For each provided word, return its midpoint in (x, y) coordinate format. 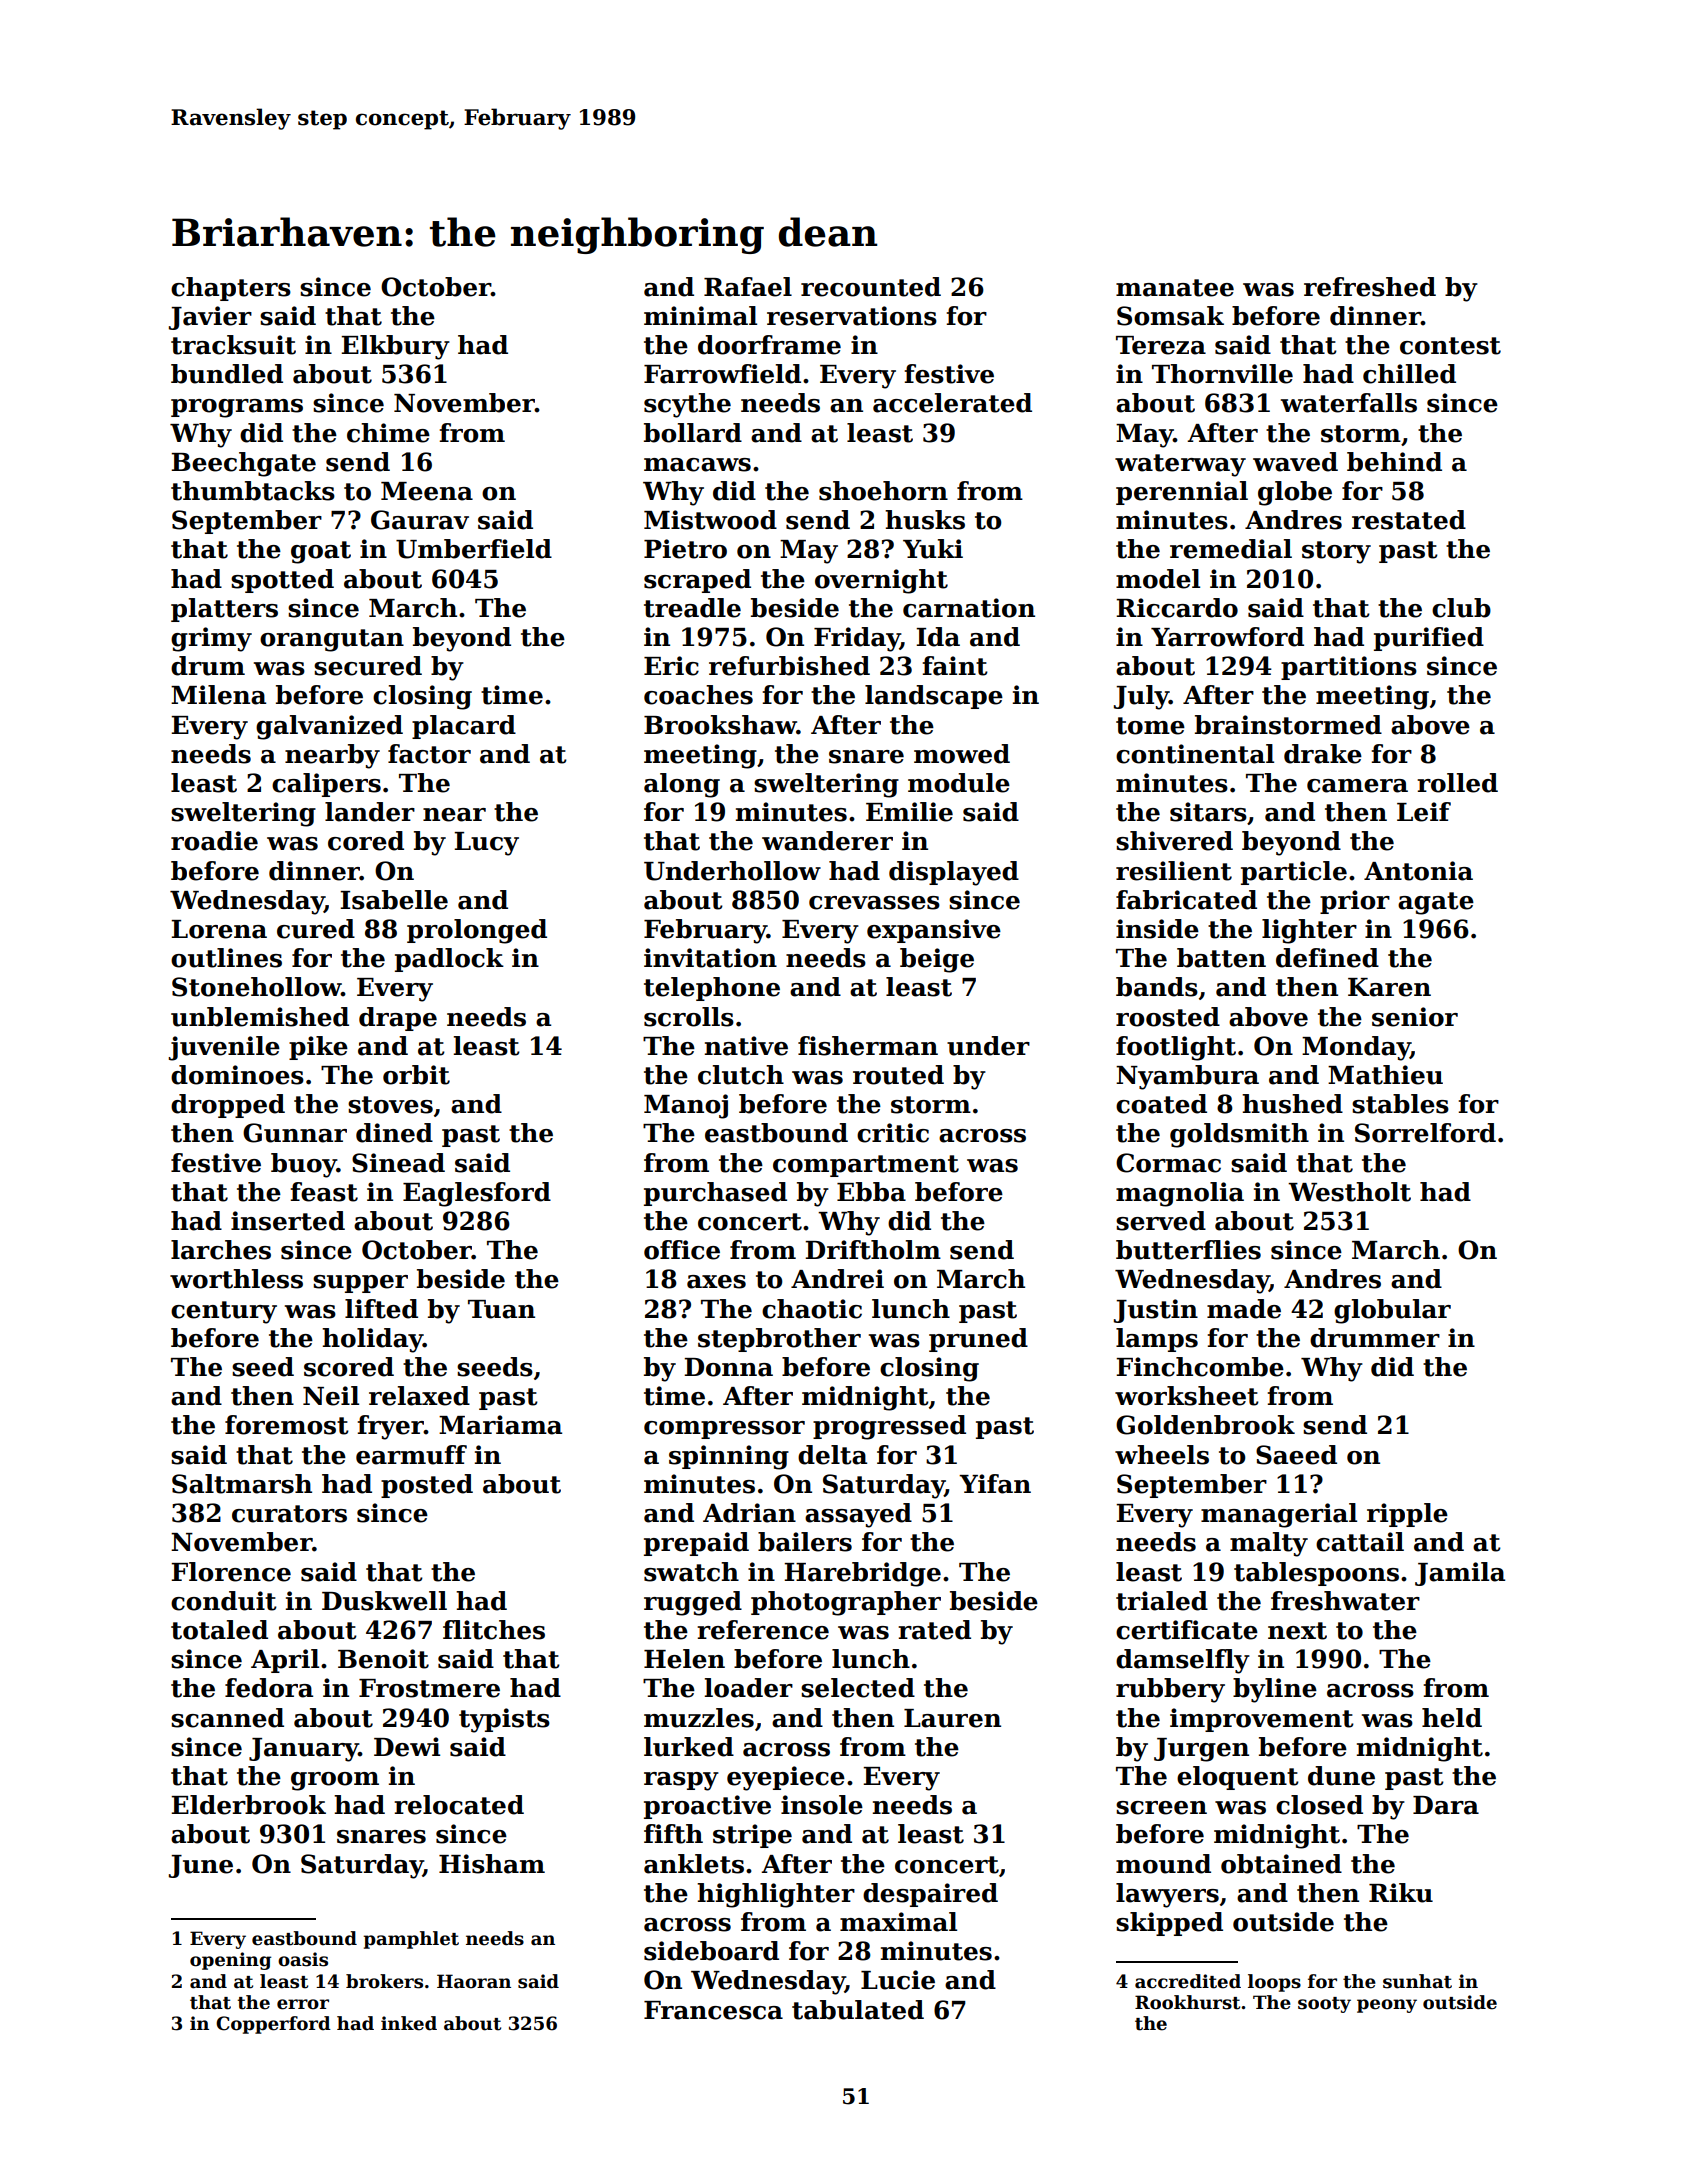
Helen (684, 1659)
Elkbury (395, 347)
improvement (1262, 1720)
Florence (231, 1572)
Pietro (685, 549)
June (201, 1866)
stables (1400, 1104)
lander (370, 812)
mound (1163, 1864)
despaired (930, 1895)
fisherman (868, 1046)
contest (1450, 346)
